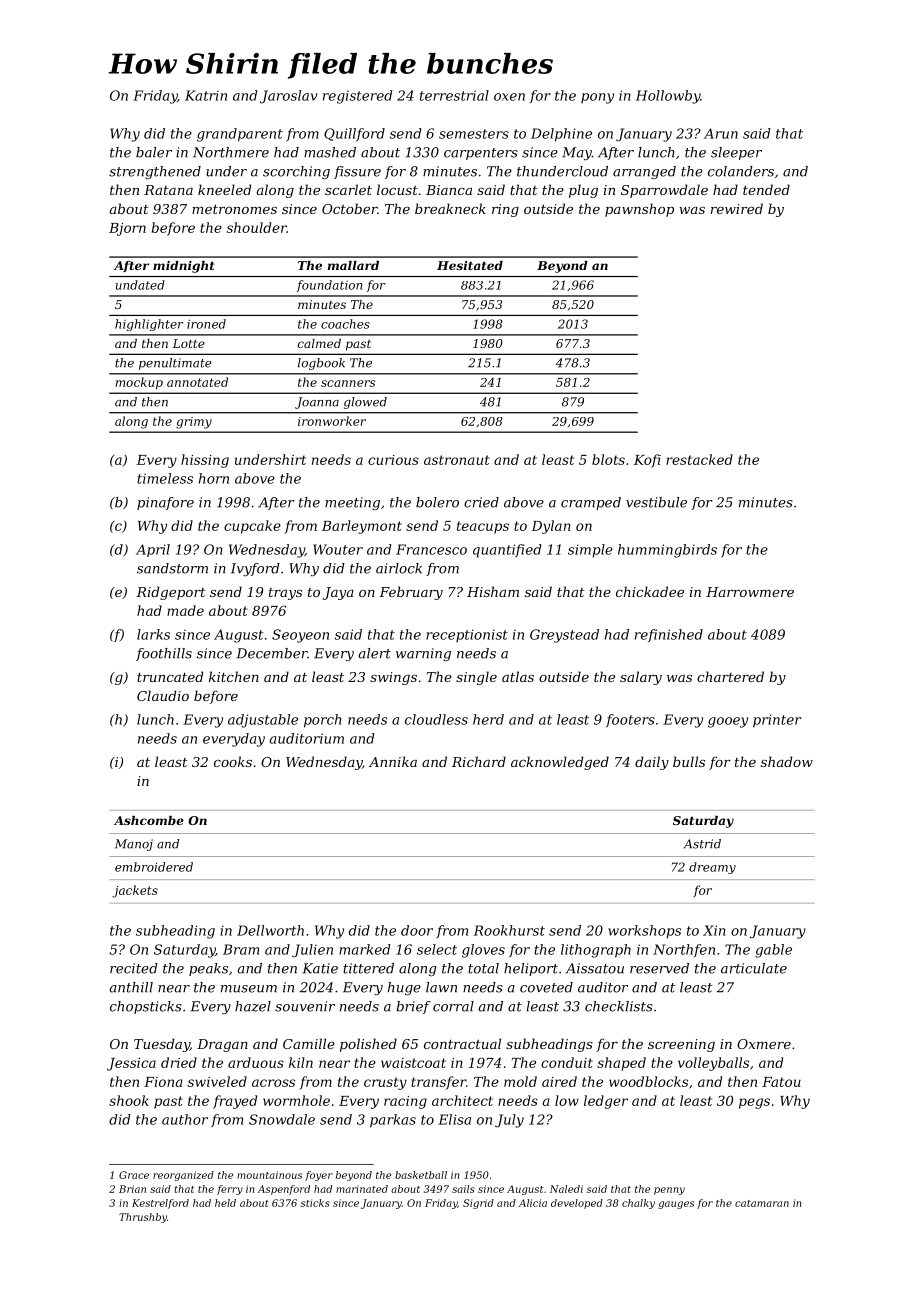  What do you see at coordinates (509, 930) in the image?
I see `Rookhurst` at bounding box center [509, 930].
